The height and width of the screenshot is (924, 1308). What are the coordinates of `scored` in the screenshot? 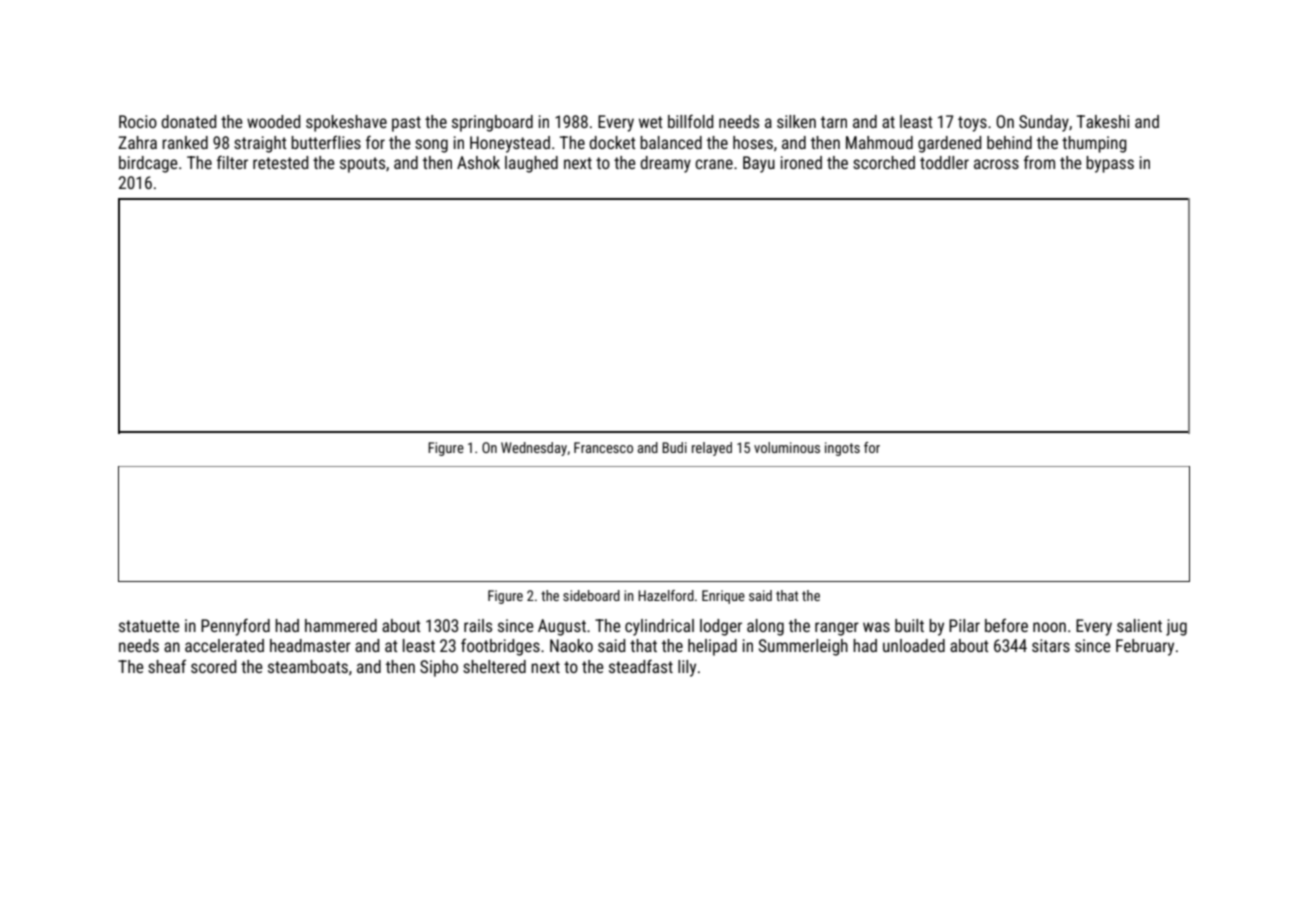 It's located at (213, 666).
